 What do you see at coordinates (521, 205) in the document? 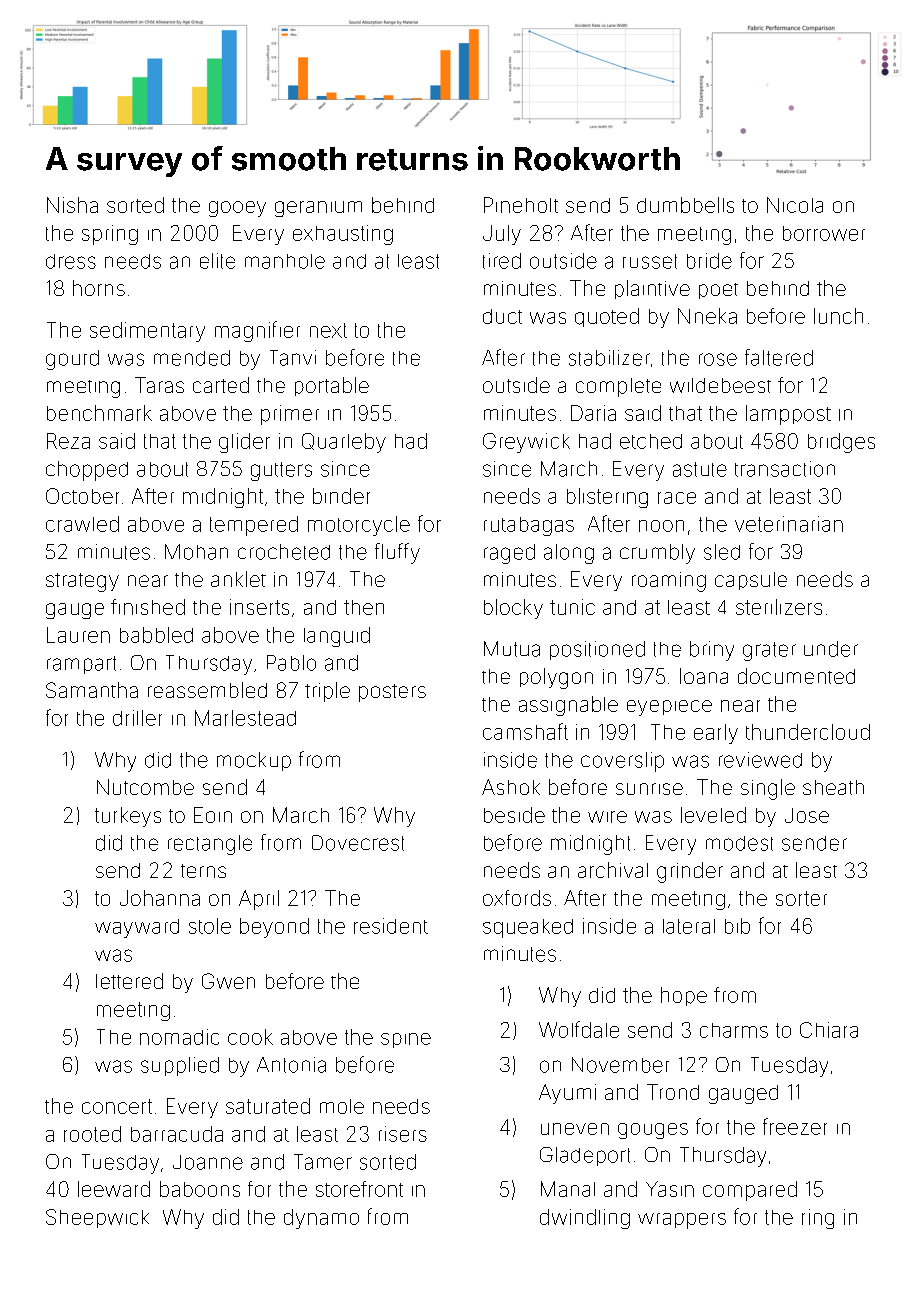
I see `Pineholt` at bounding box center [521, 205].
